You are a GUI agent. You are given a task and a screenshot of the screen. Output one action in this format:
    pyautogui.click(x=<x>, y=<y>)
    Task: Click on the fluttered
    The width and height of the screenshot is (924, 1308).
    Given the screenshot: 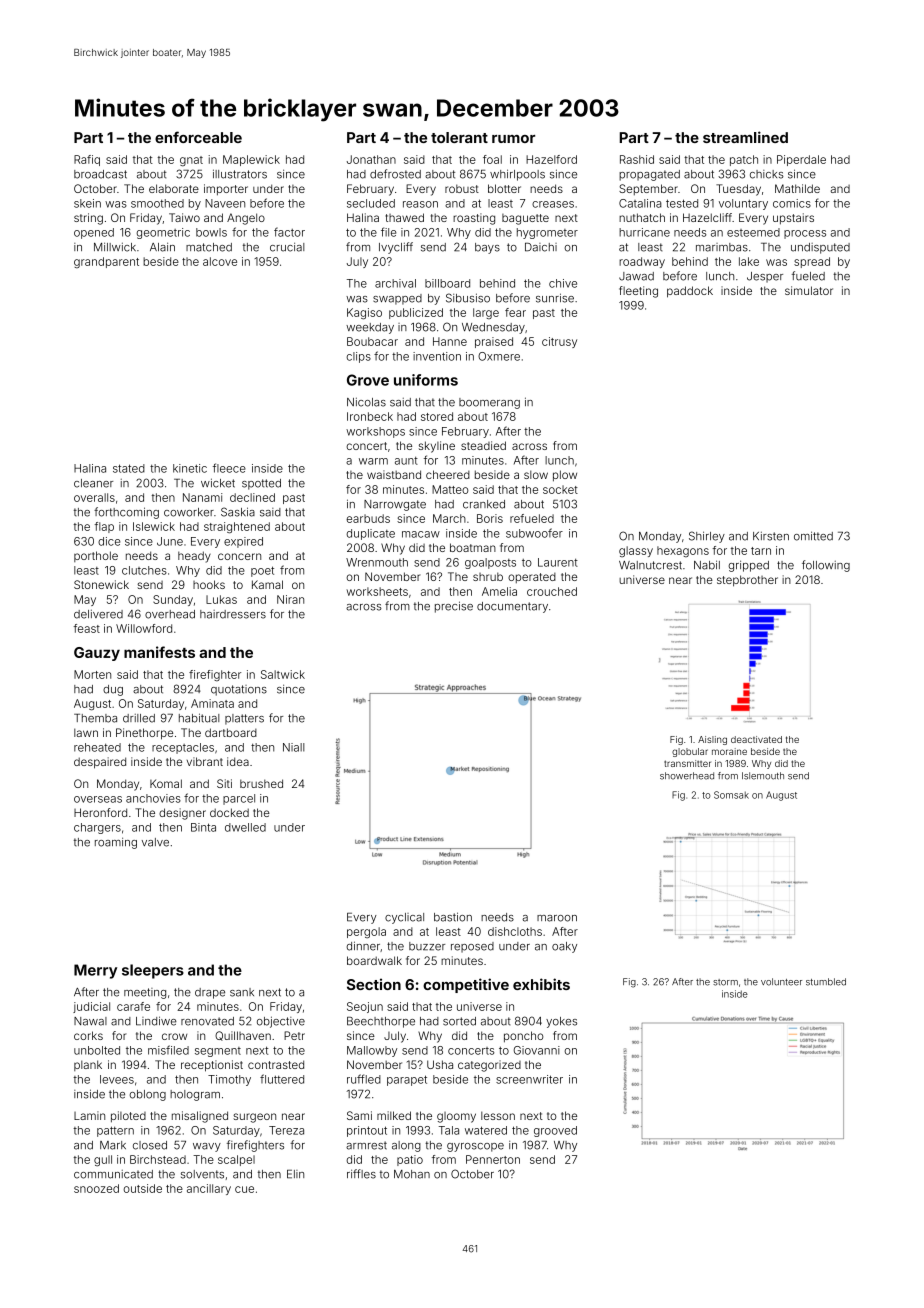 What is the action you would take?
    pyautogui.click(x=282, y=1079)
